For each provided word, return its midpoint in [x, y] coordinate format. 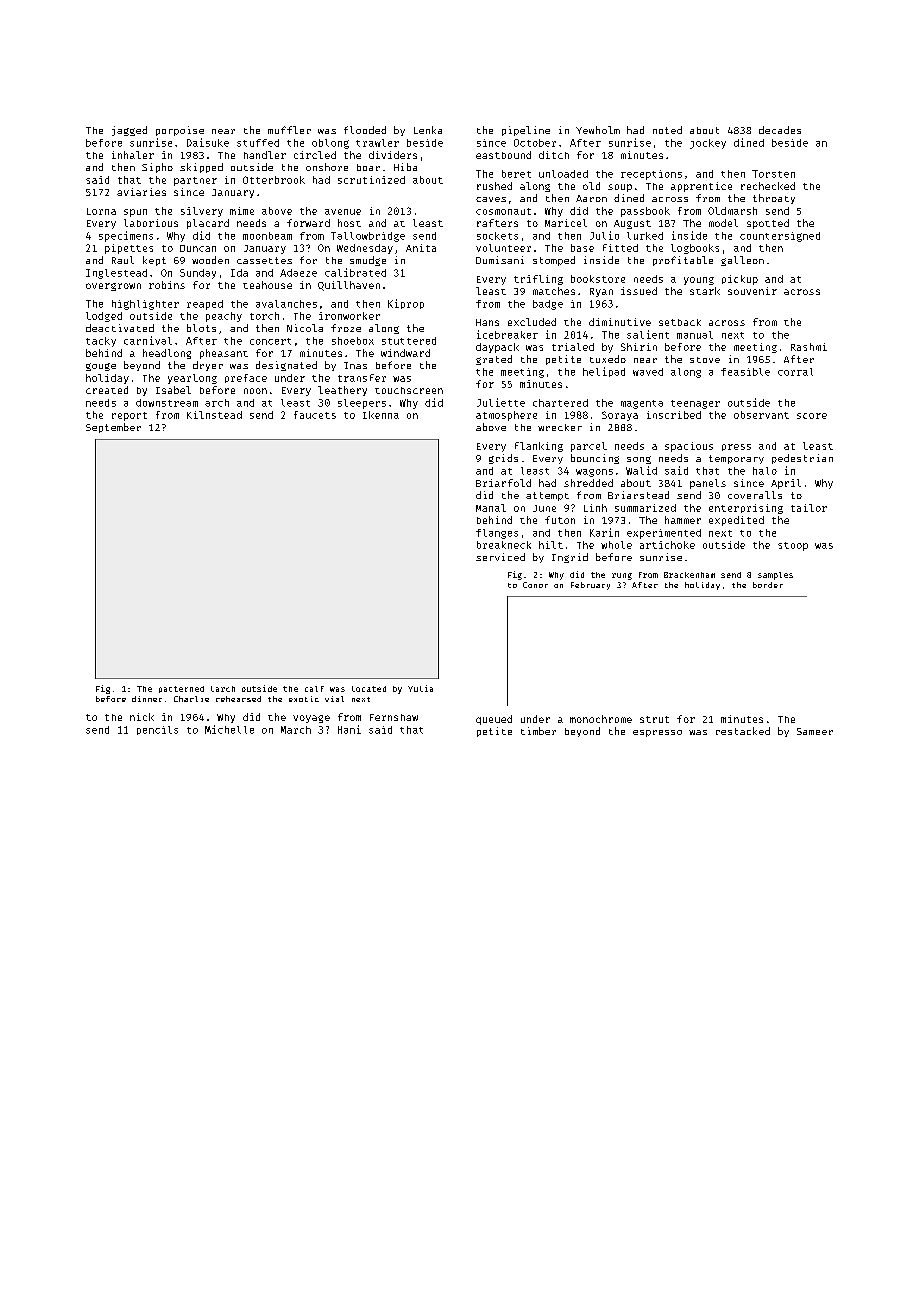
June [544, 508]
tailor [809, 508]
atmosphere [506, 416]
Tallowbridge [368, 237]
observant [761, 415]
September [113, 428]
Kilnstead [214, 415]
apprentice [701, 187]
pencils [157, 730]
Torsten [773, 174]
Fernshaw [394, 717]
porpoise [180, 131]
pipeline [526, 131]
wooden [210, 260]
